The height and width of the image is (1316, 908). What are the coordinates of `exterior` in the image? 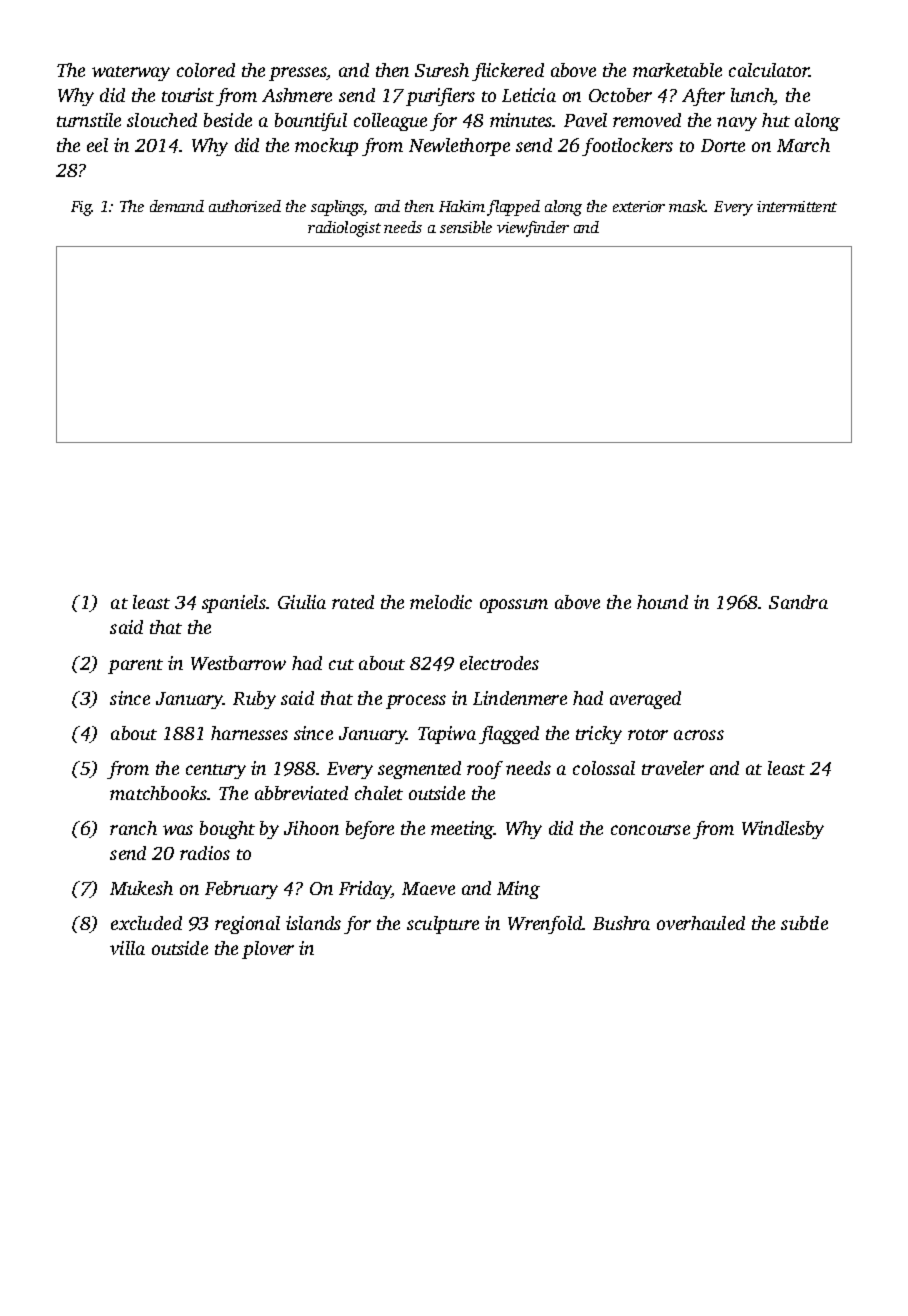 It's located at (639, 206).
